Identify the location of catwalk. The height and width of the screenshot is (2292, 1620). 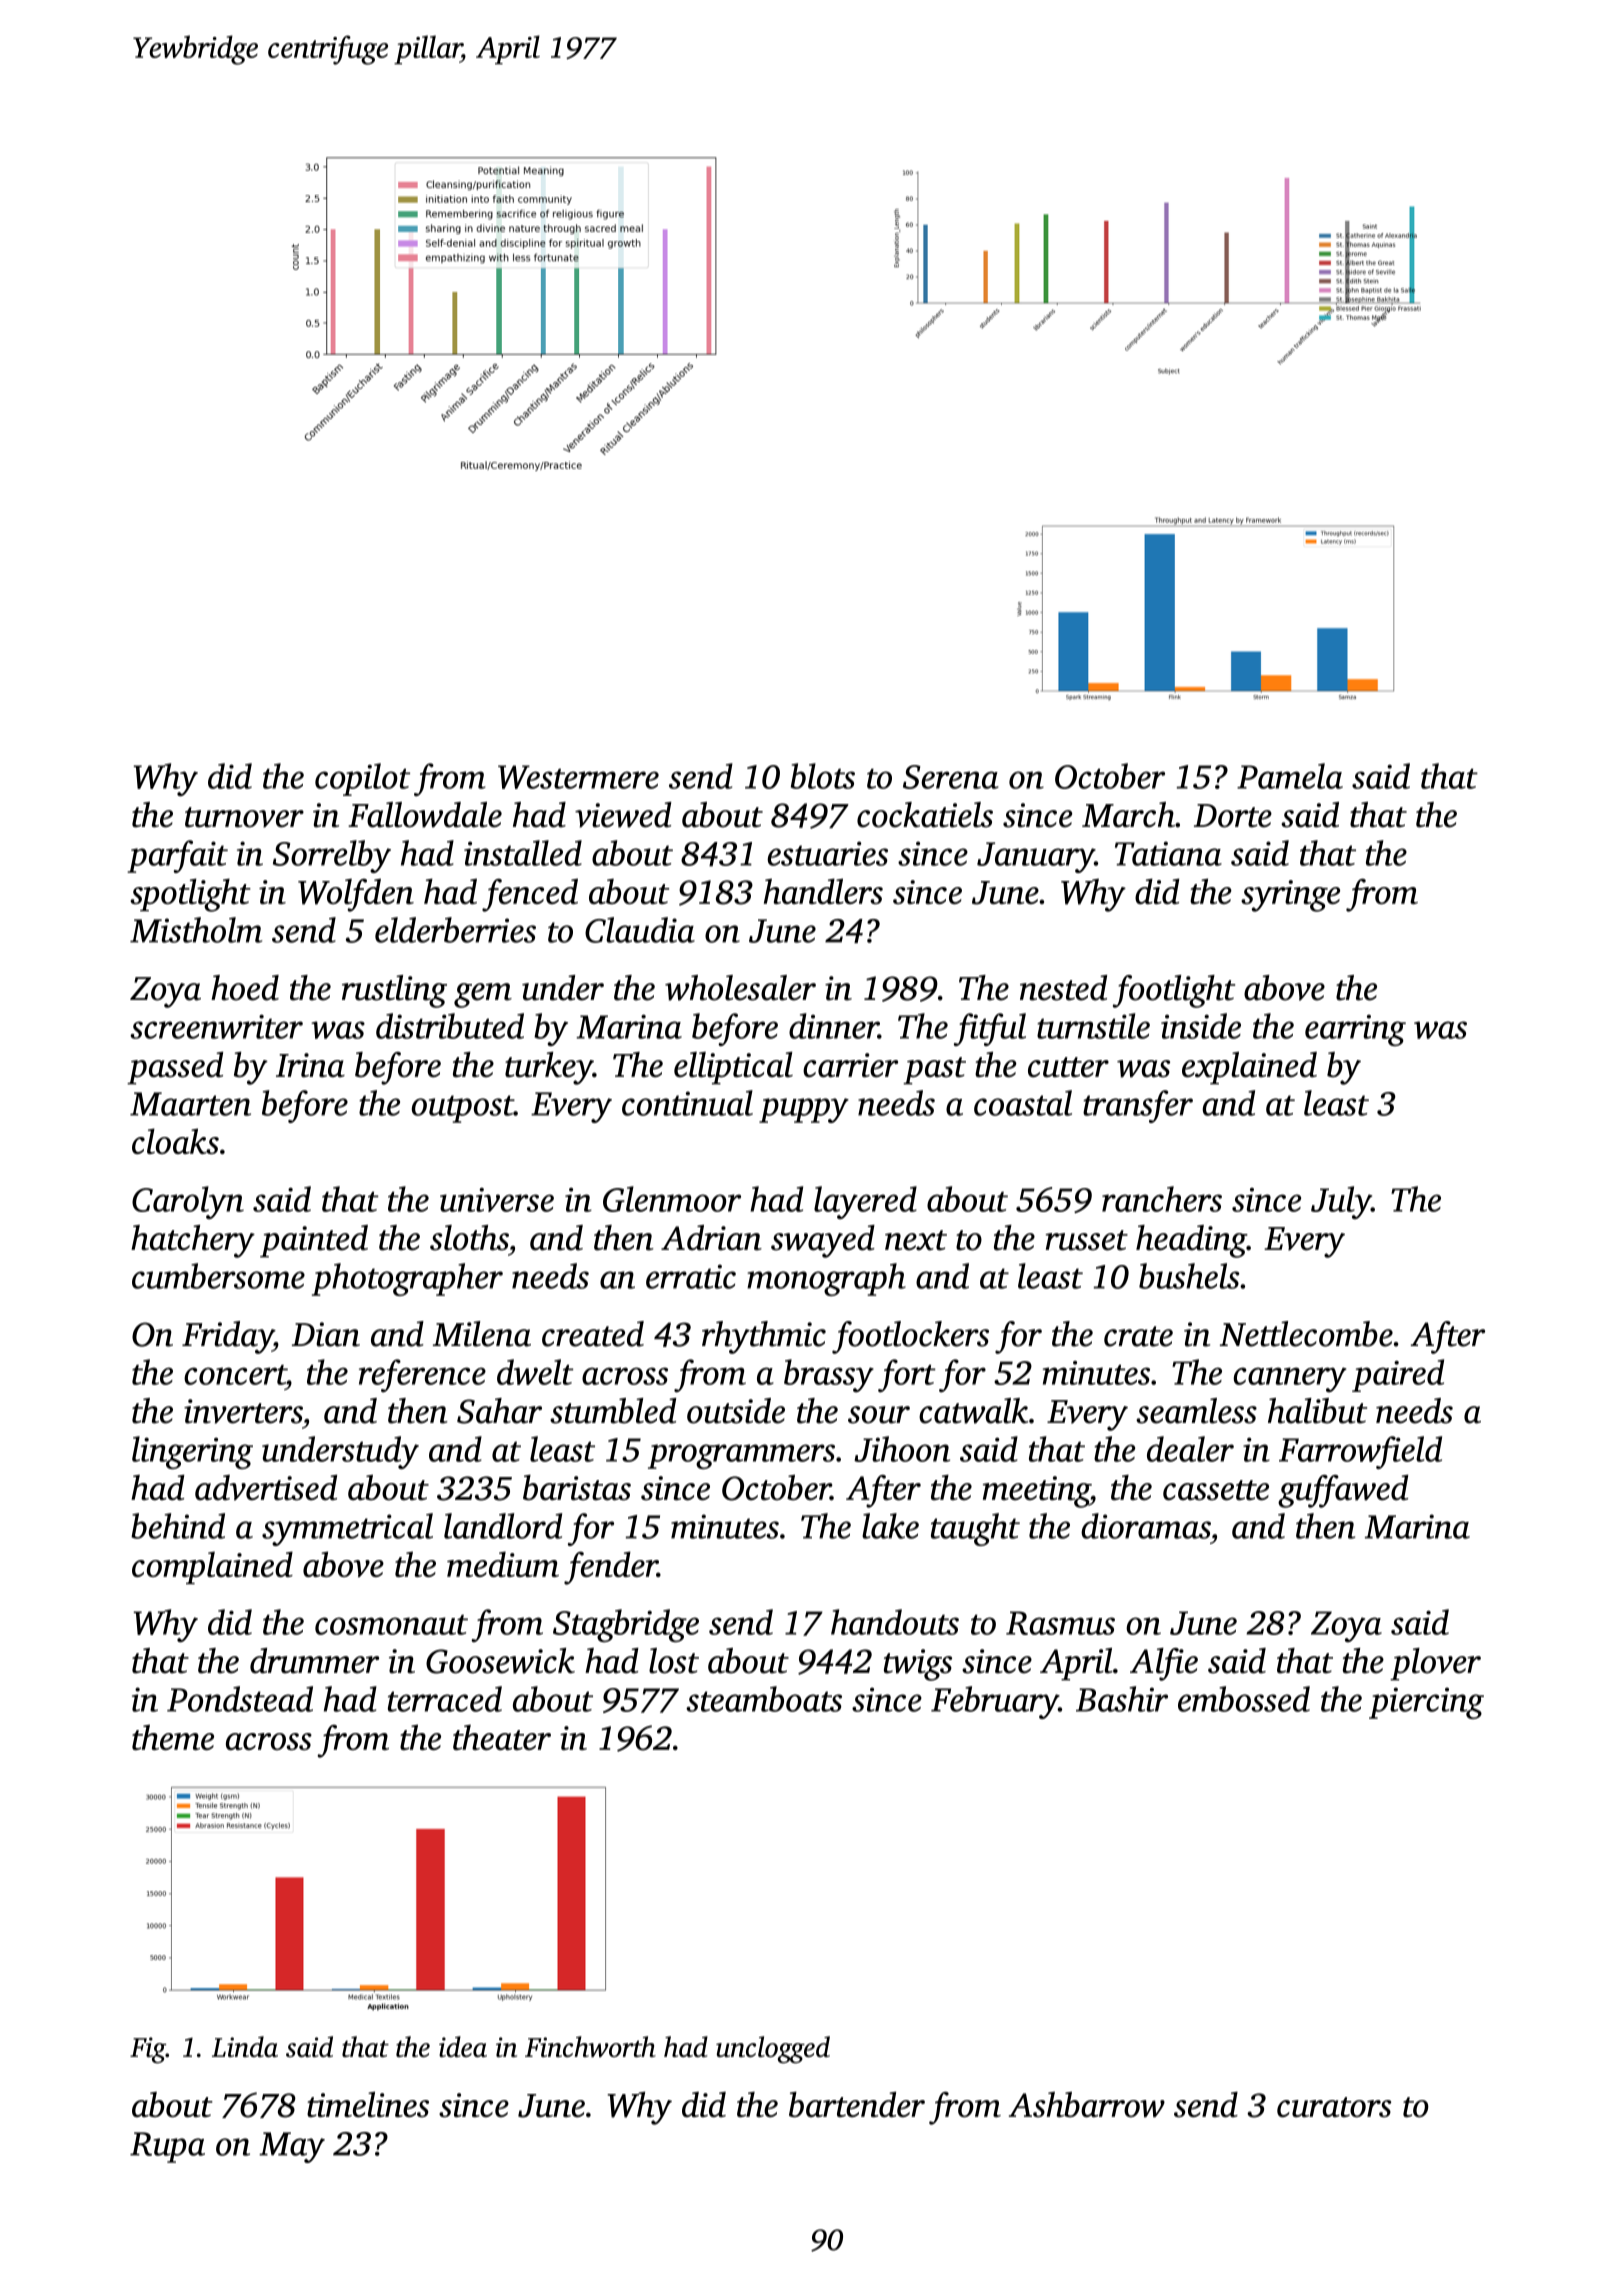
(973, 1411).
